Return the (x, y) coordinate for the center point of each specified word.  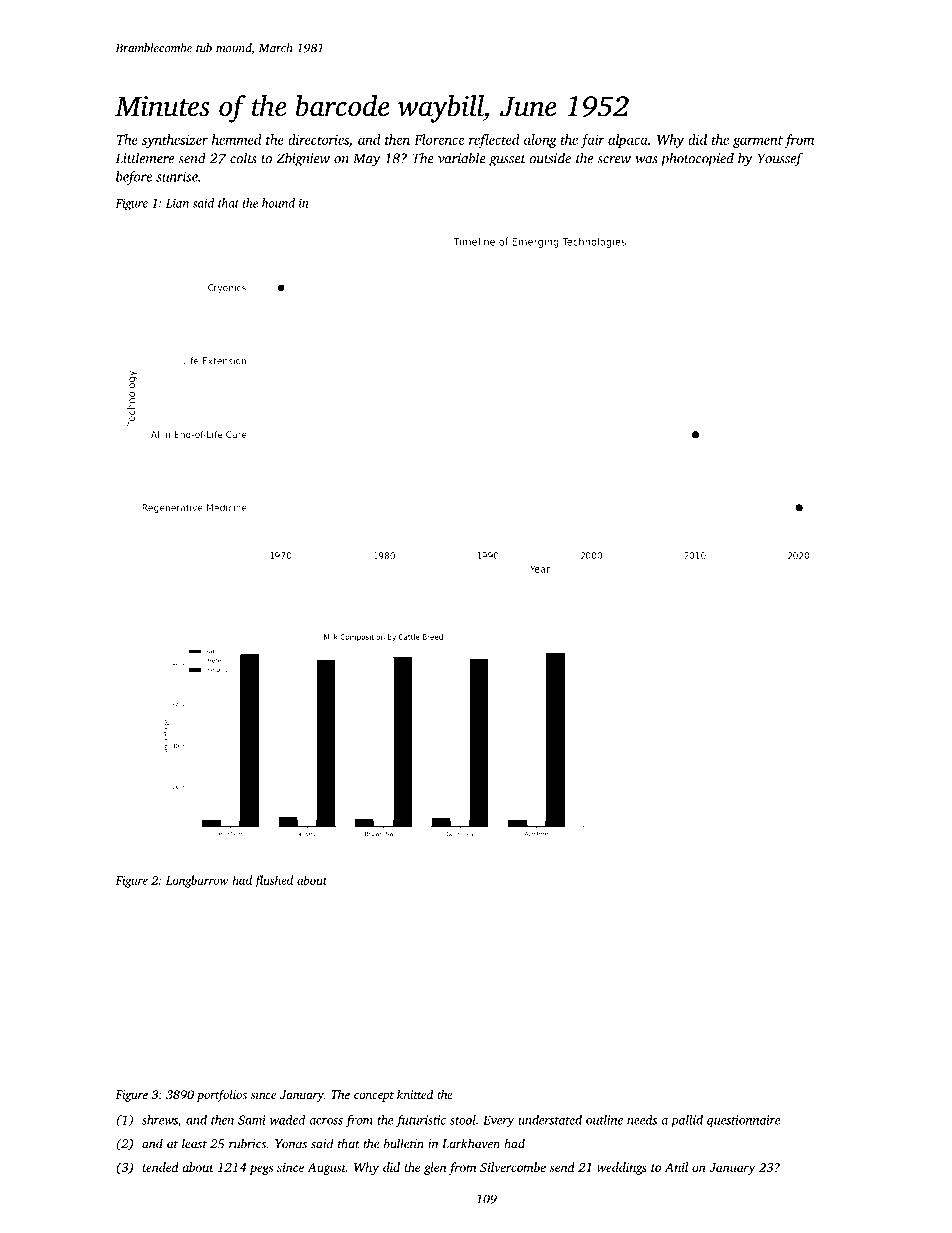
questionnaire (743, 1121)
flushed (273, 881)
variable (462, 158)
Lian (177, 203)
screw (614, 160)
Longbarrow (197, 881)
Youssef (780, 159)
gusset (507, 161)
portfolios (222, 1095)
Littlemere (145, 158)
